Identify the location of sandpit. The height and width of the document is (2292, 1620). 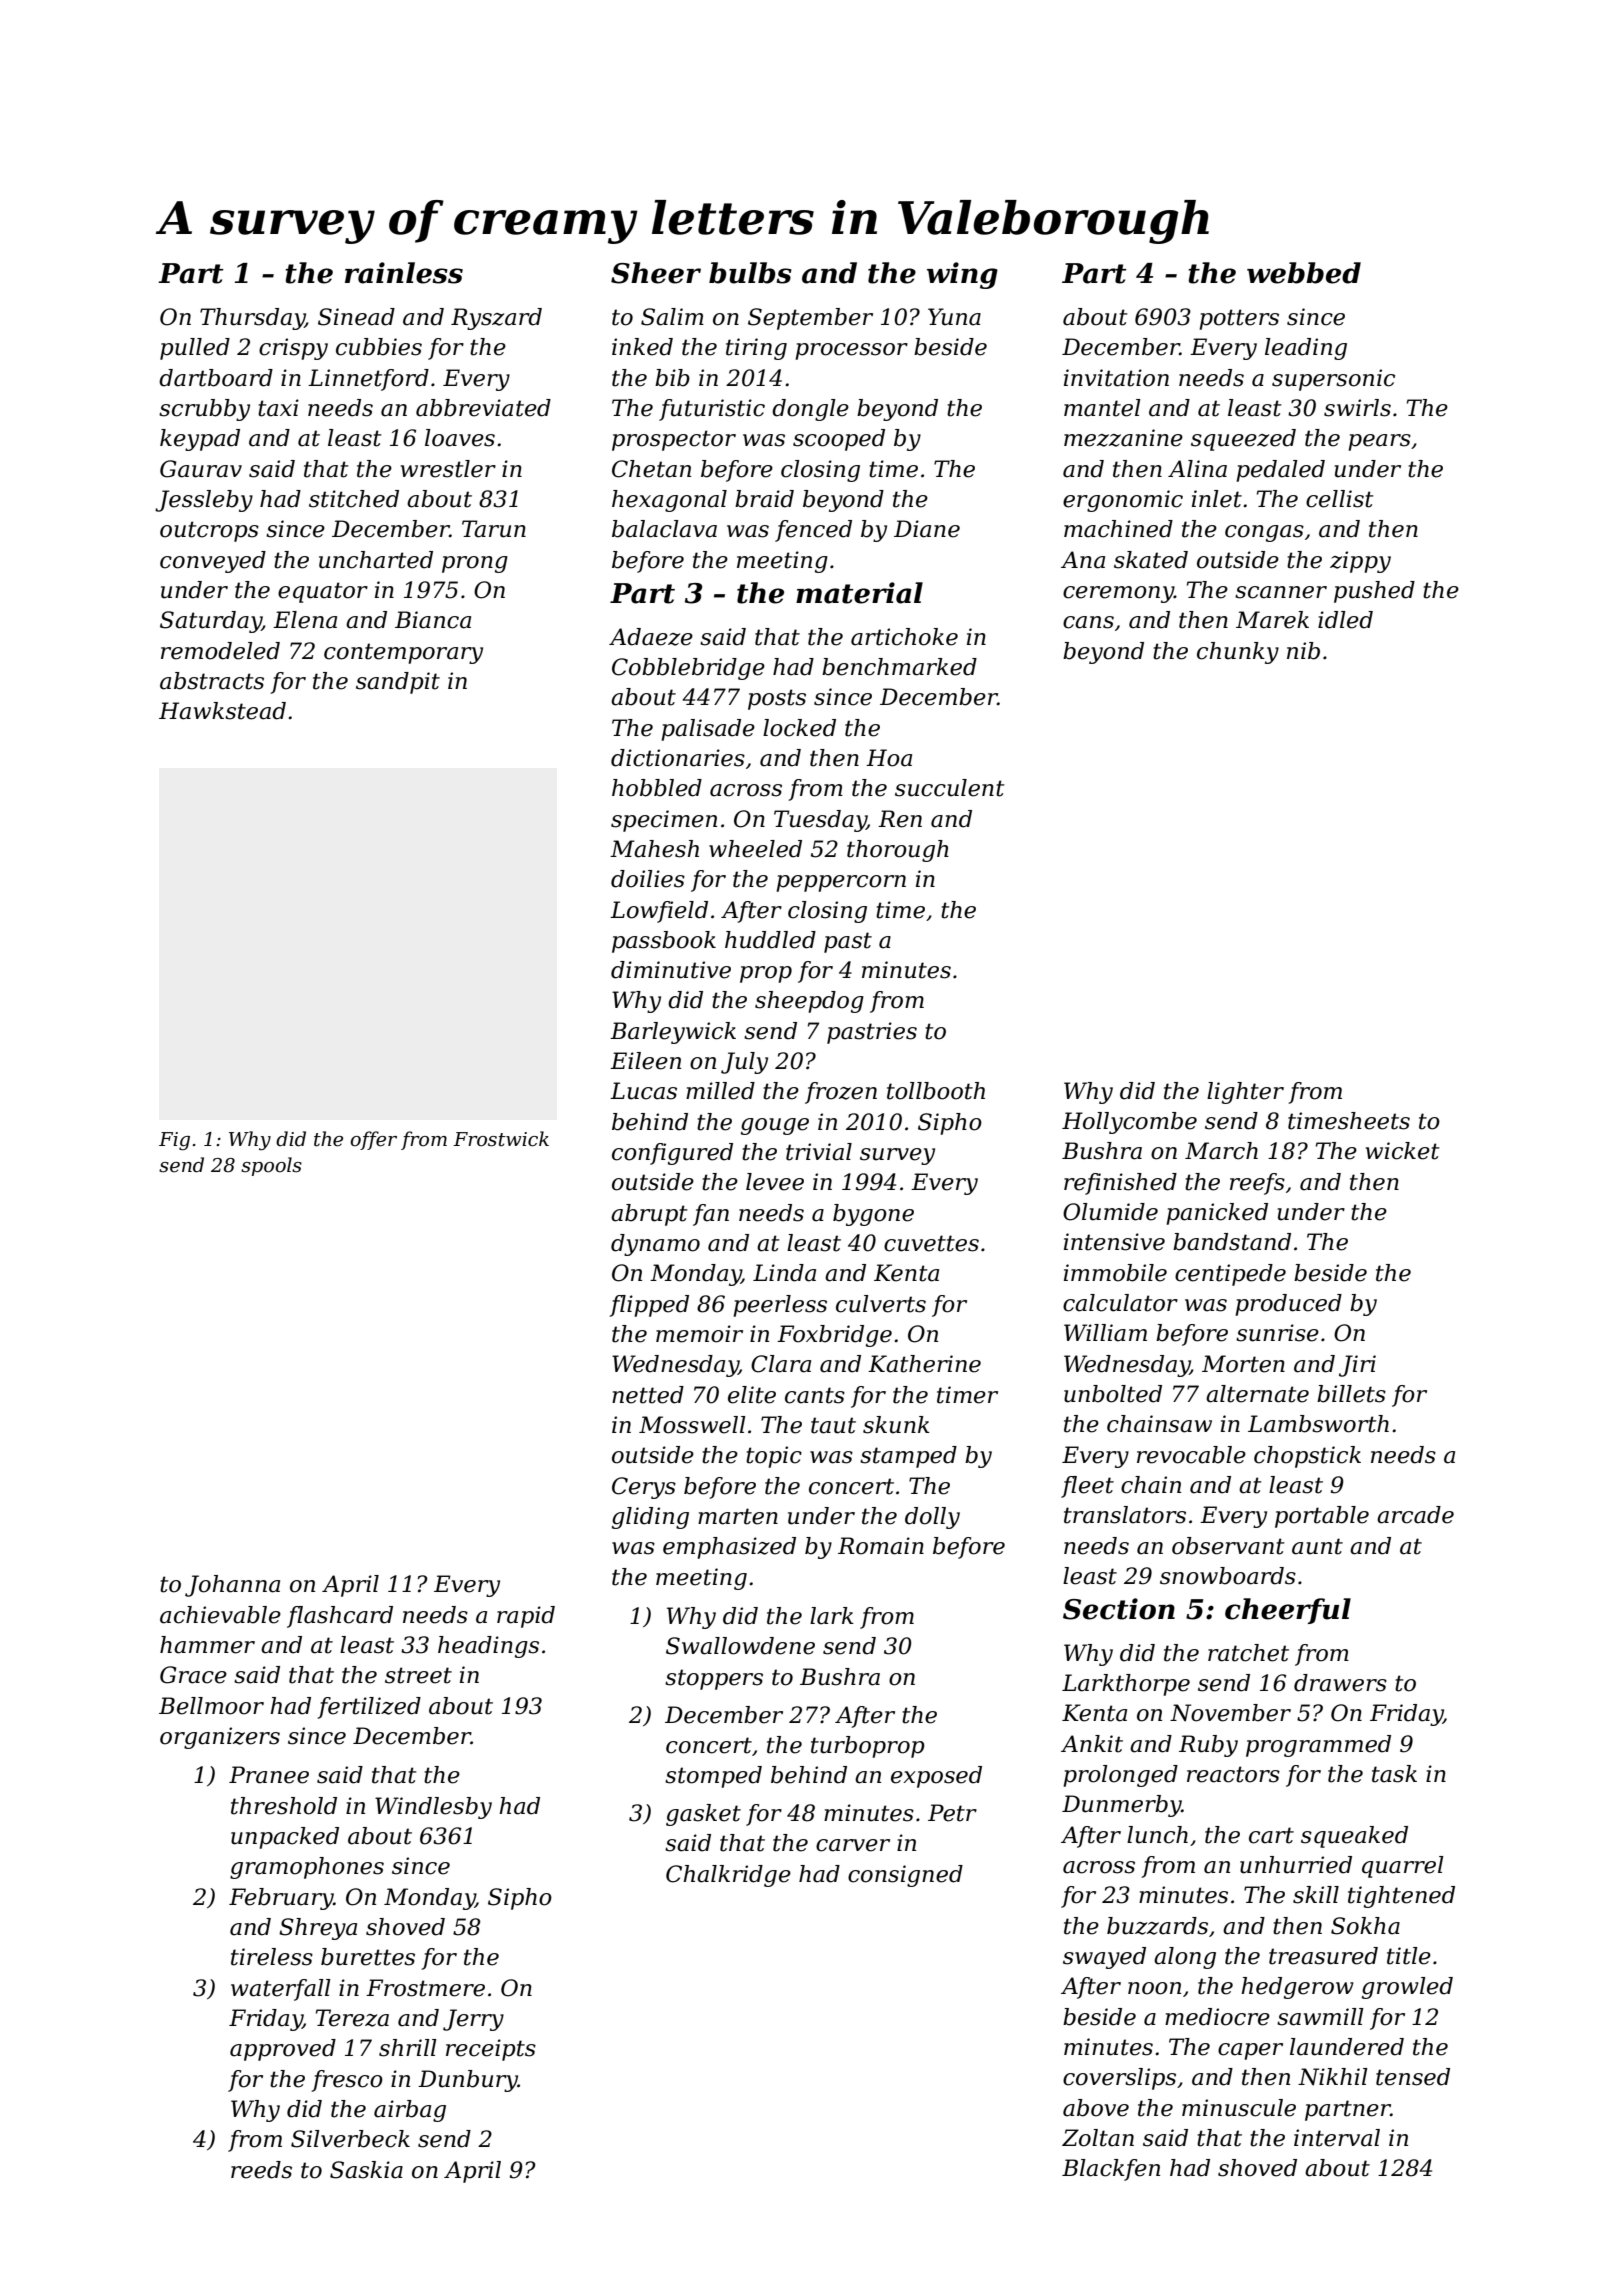
(398, 683).
